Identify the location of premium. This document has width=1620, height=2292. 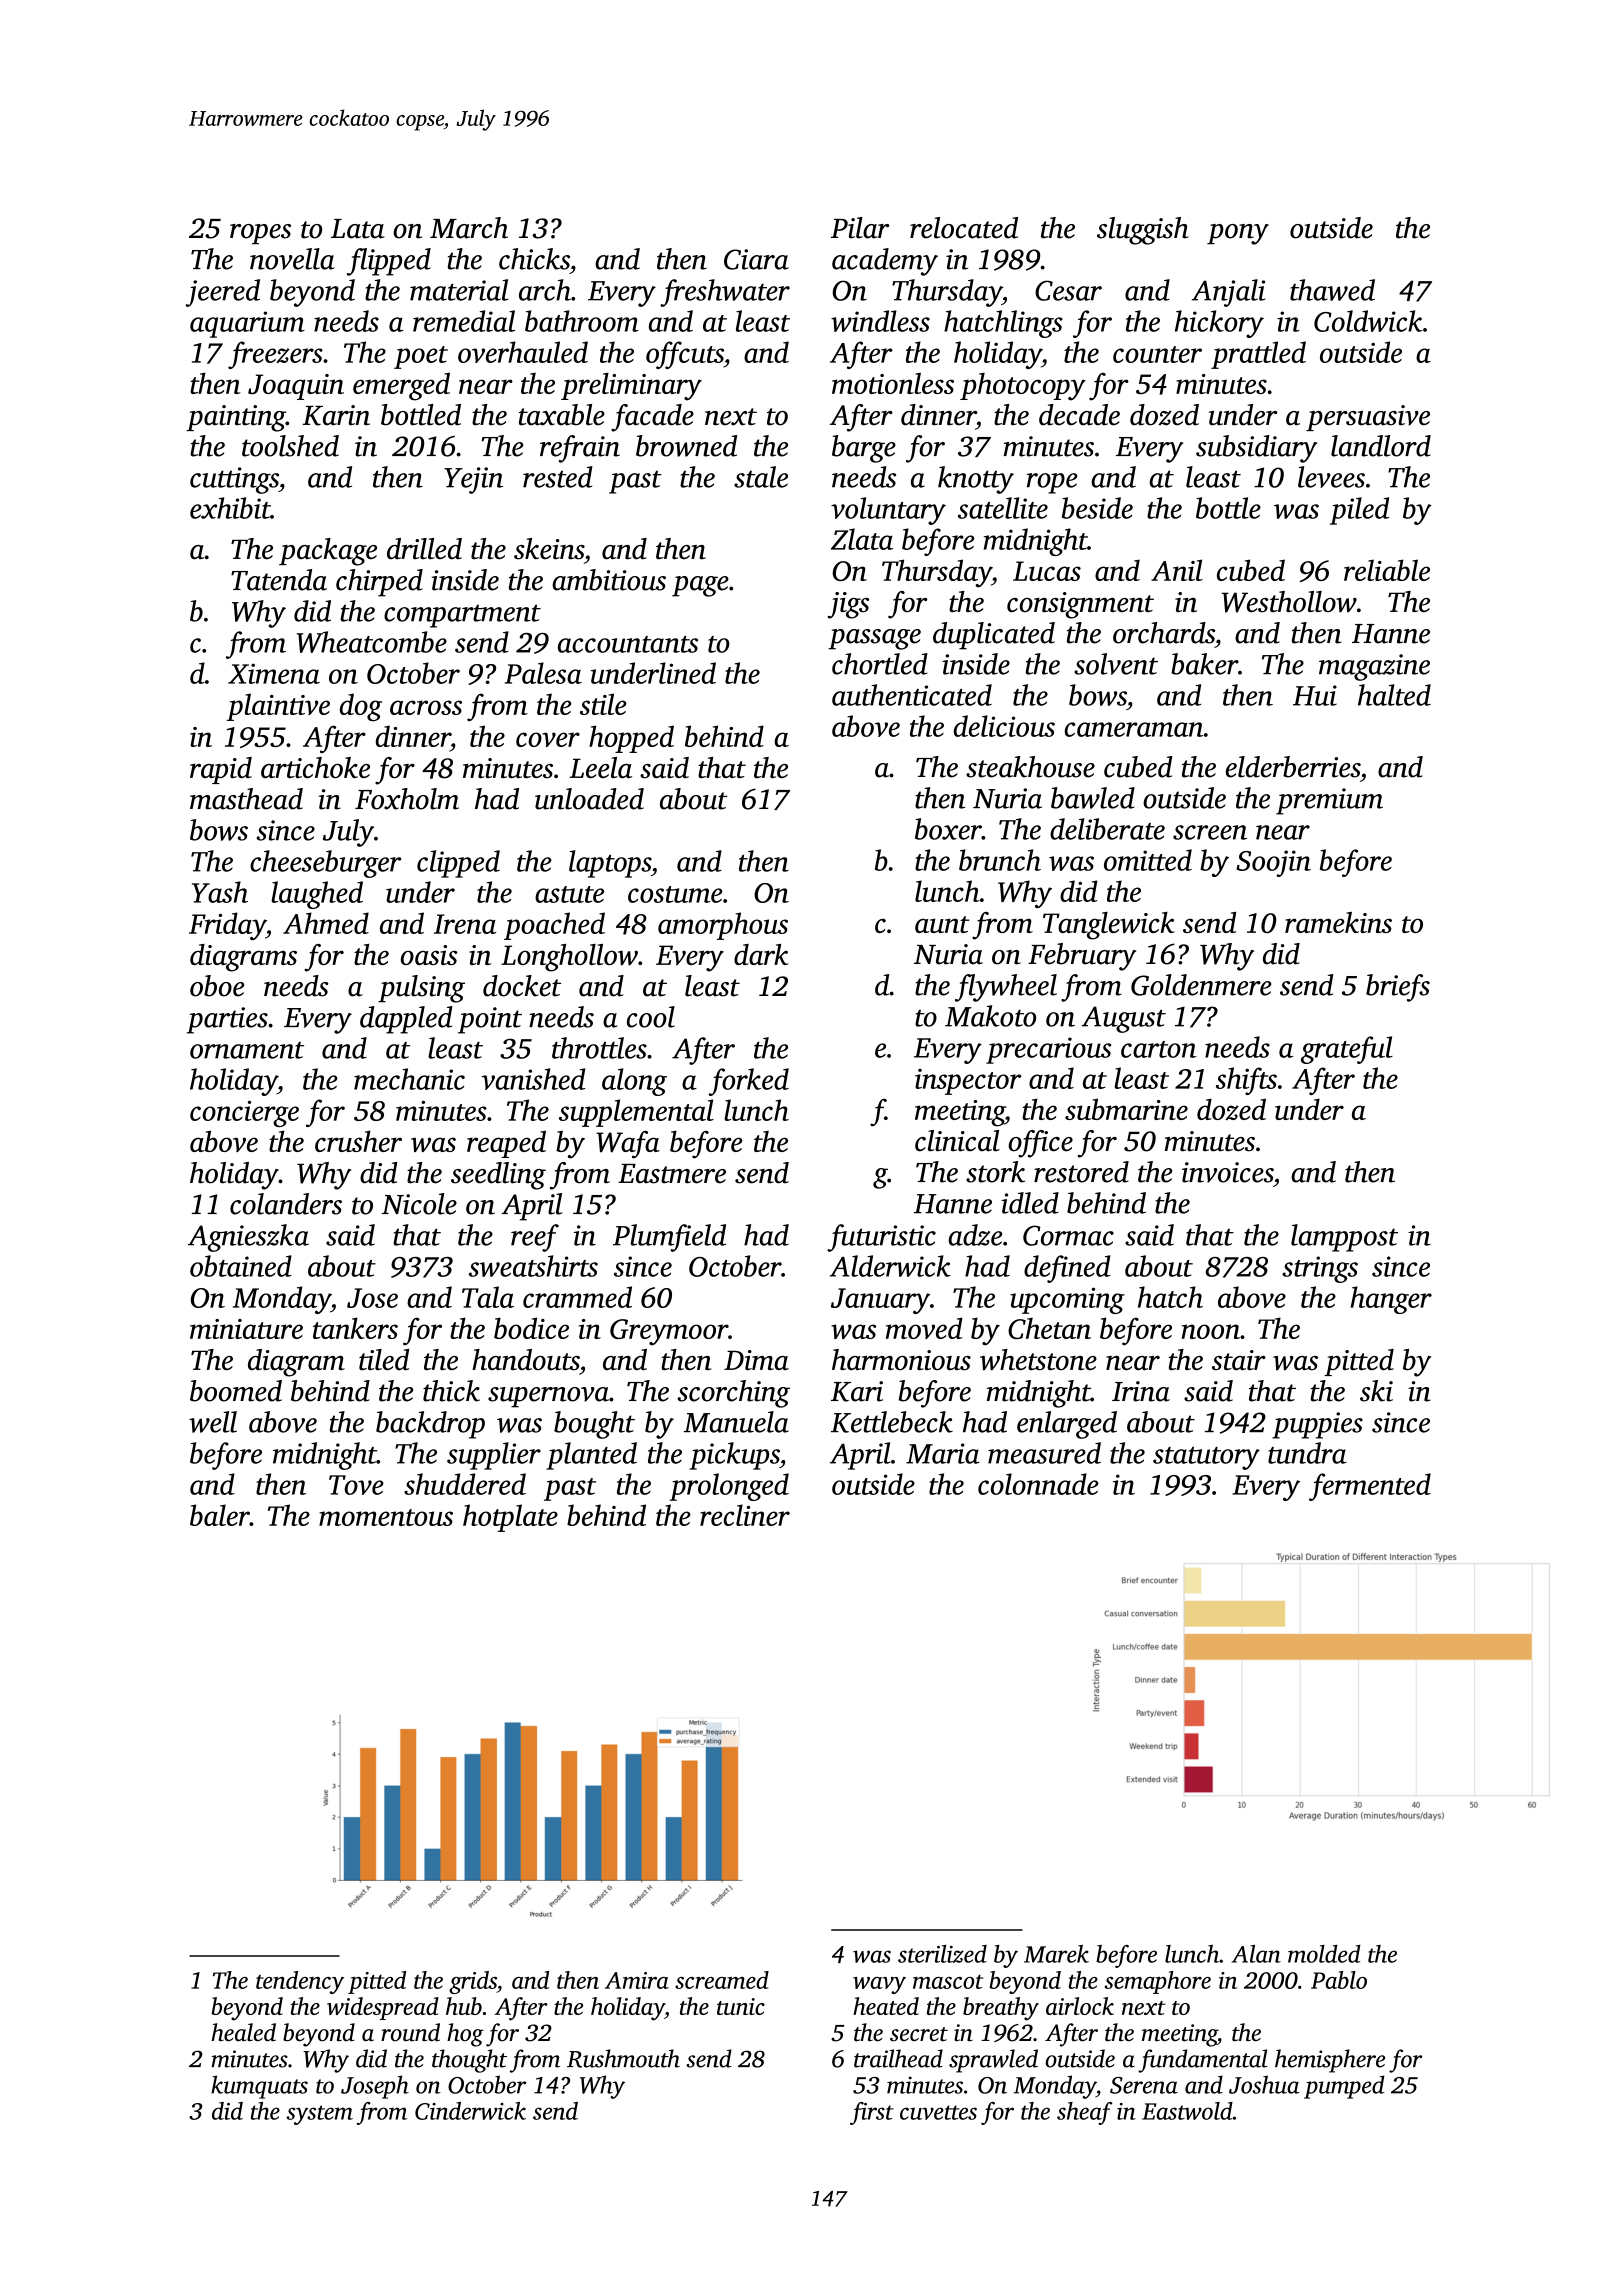
(1329, 801).
